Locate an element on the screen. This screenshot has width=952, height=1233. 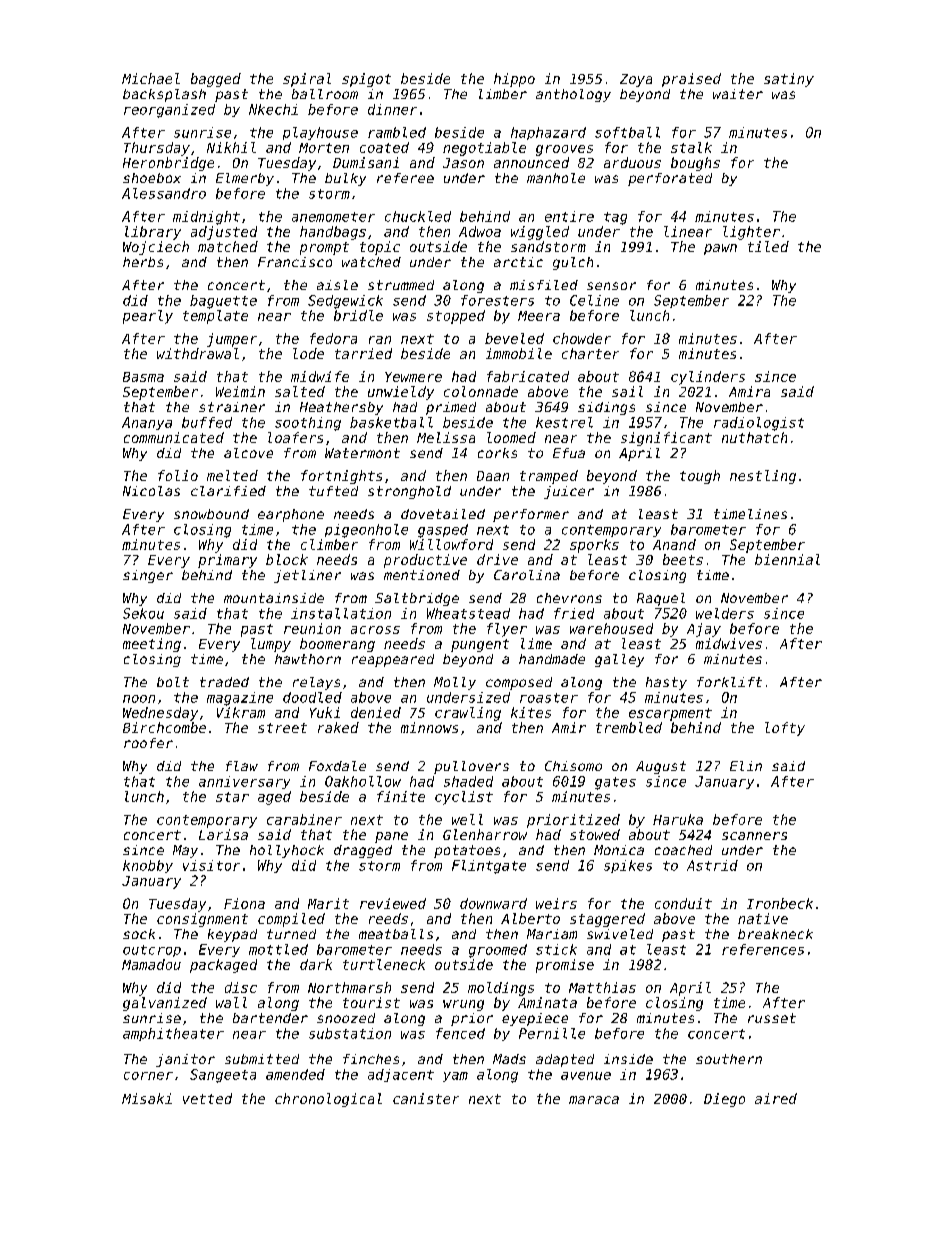
fried is located at coordinates (574, 613).
